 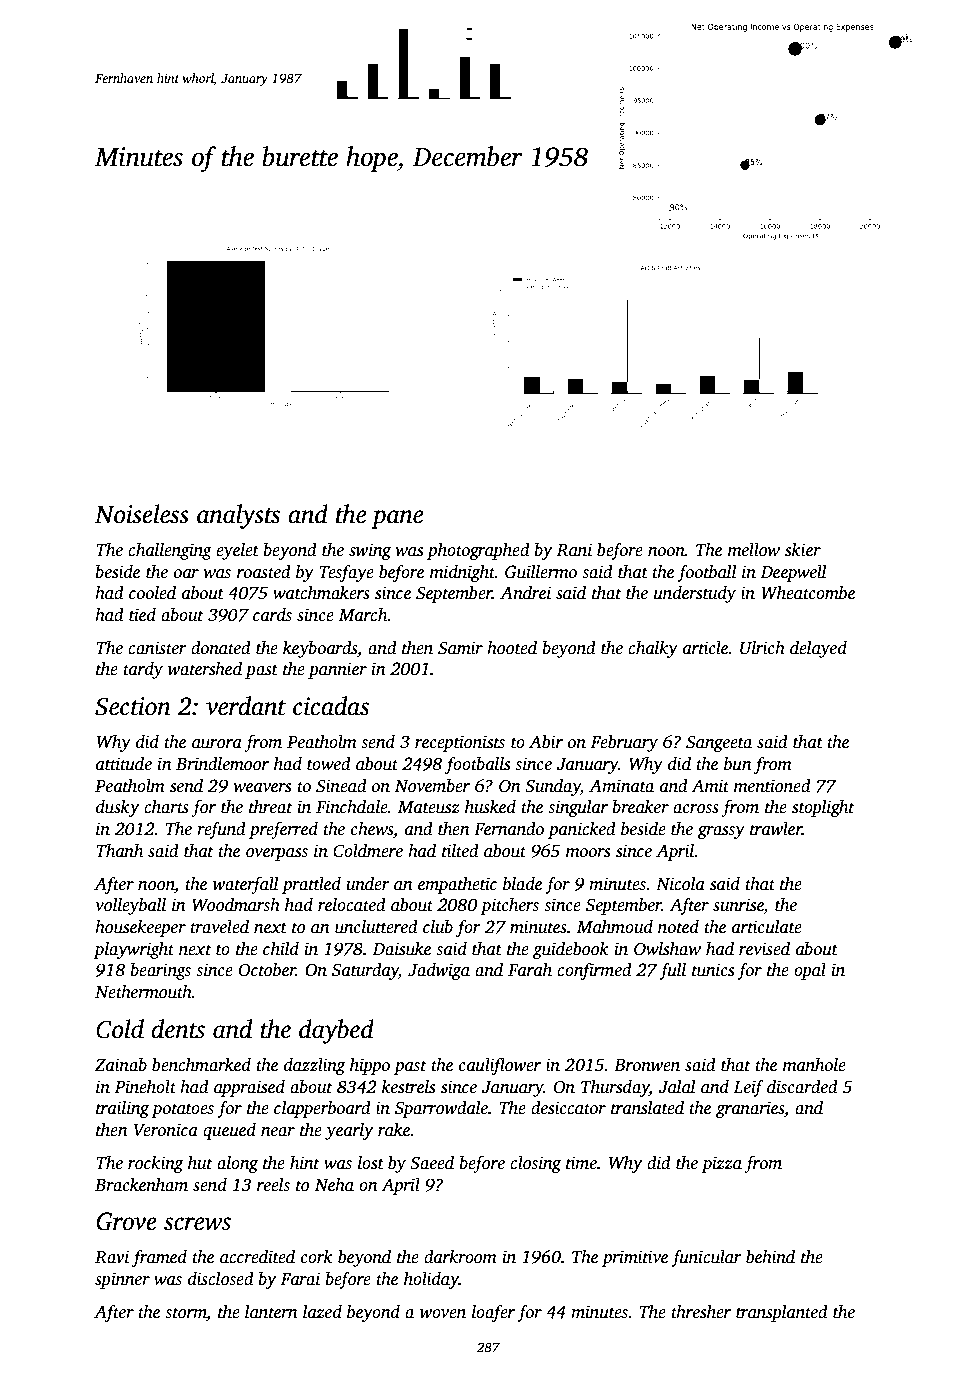 I want to click on delayed, so click(x=818, y=649).
